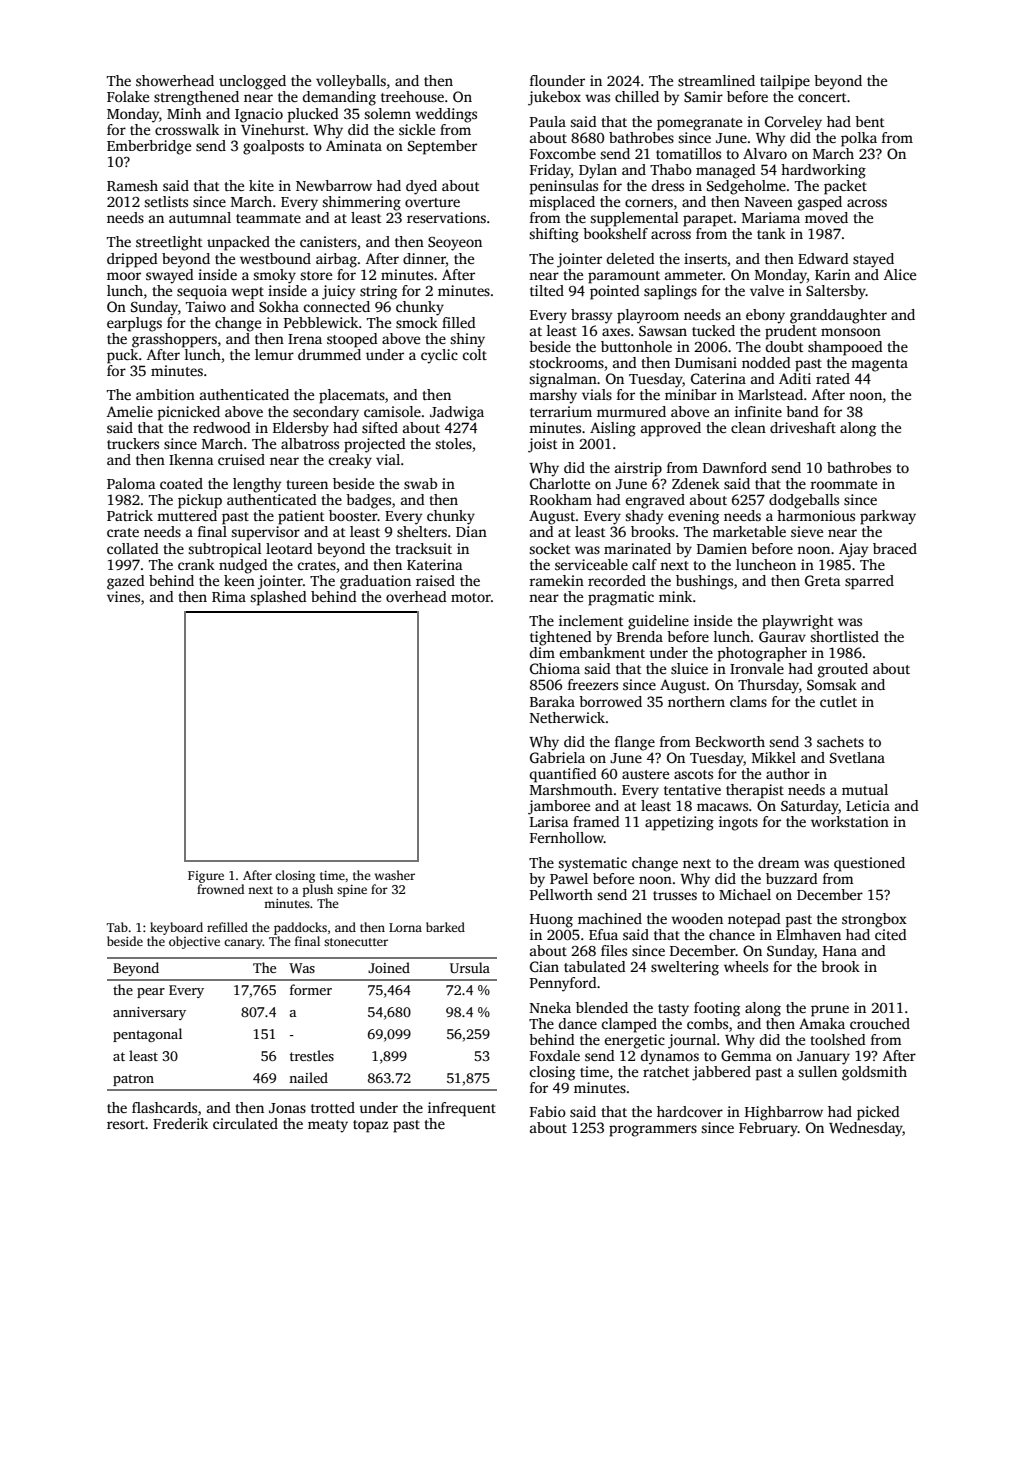  Describe the element at coordinates (317, 890) in the screenshot. I see `plush` at that location.
